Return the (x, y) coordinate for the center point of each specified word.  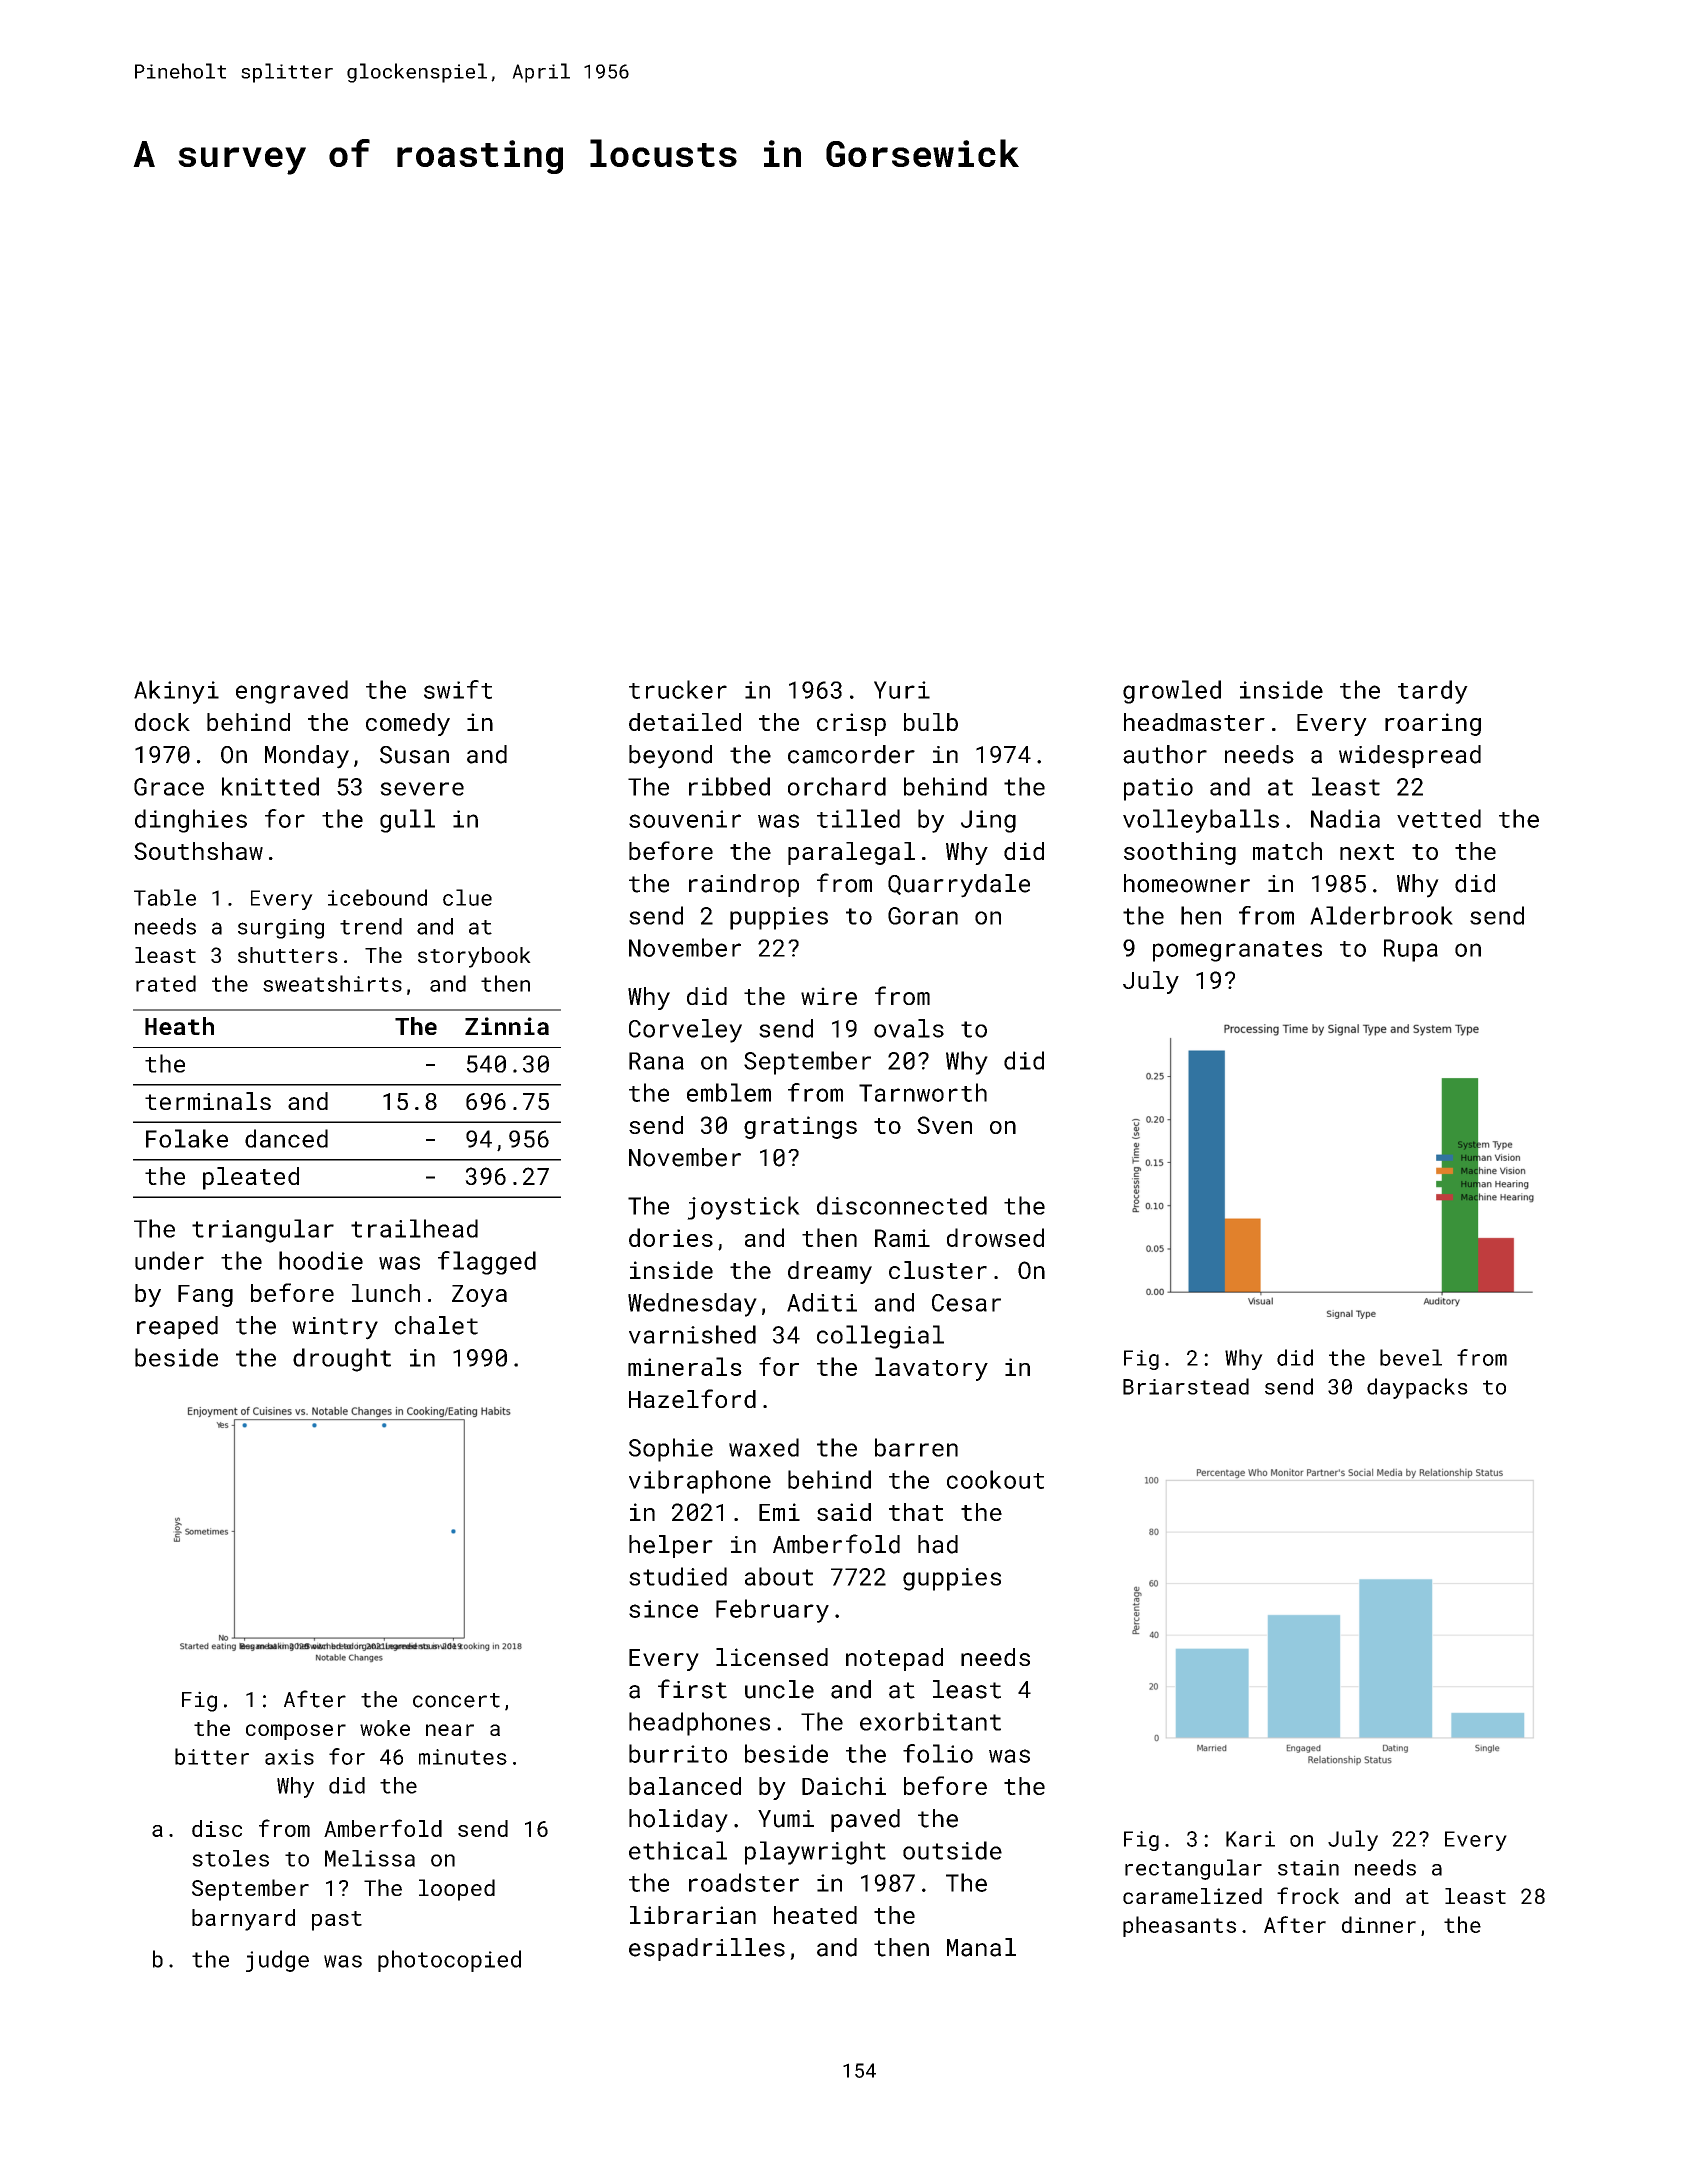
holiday (678, 1821)
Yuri (902, 690)
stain (1308, 1868)
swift (458, 689)
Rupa (1411, 950)
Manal (981, 1947)
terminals (208, 1101)
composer (296, 1732)
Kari (1250, 1839)
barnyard (243, 1920)
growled (1172, 692)
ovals (909, 1028)
